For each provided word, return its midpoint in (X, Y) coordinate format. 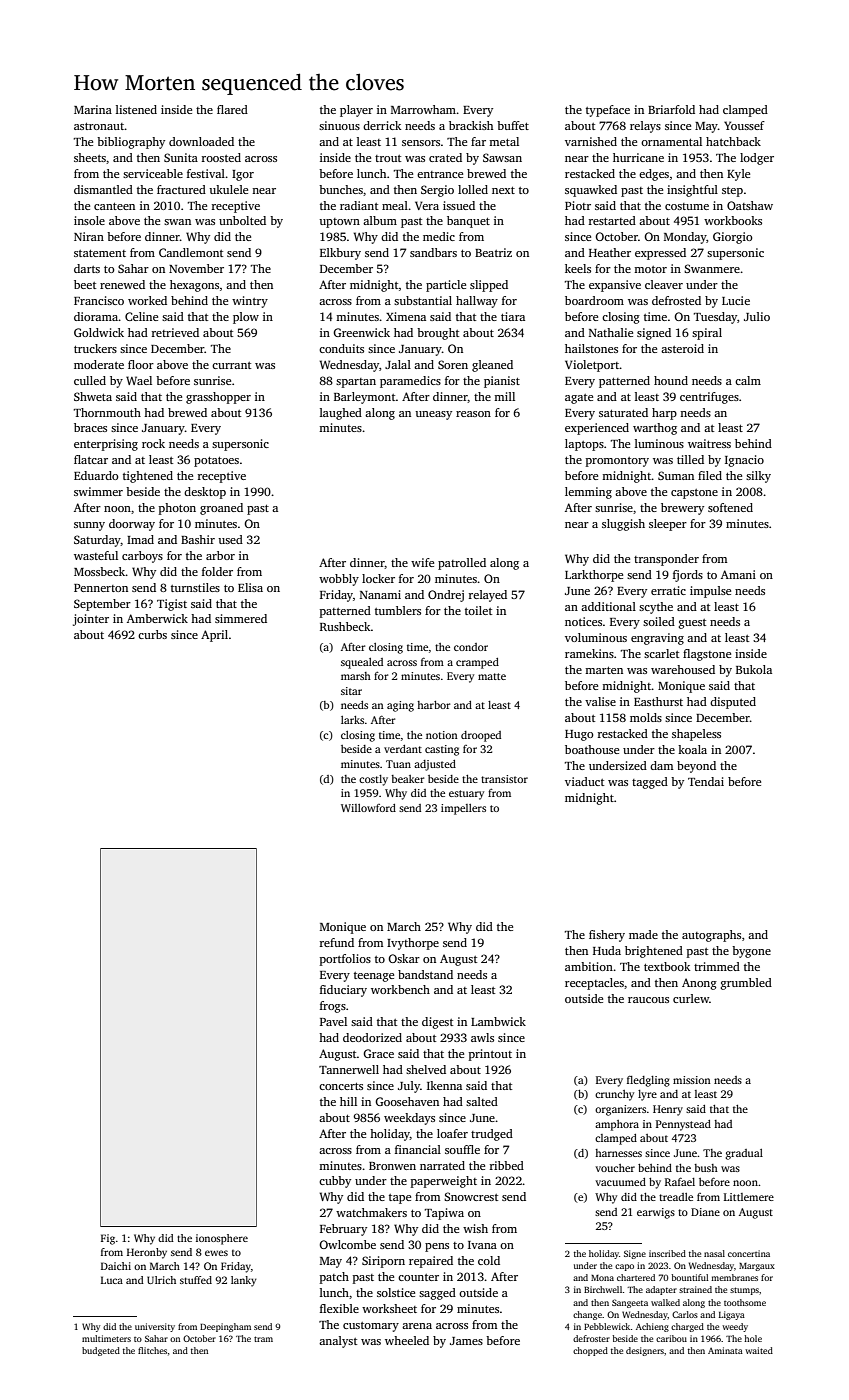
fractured (181, 189)
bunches (341, 189)
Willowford (368, 808)
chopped (590, 1351)
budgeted (101, 1351)
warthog (655, 429)
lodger (757, 159)
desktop (205, 493)
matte (492, 676)
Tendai (706, 781)
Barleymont (365, 398)
